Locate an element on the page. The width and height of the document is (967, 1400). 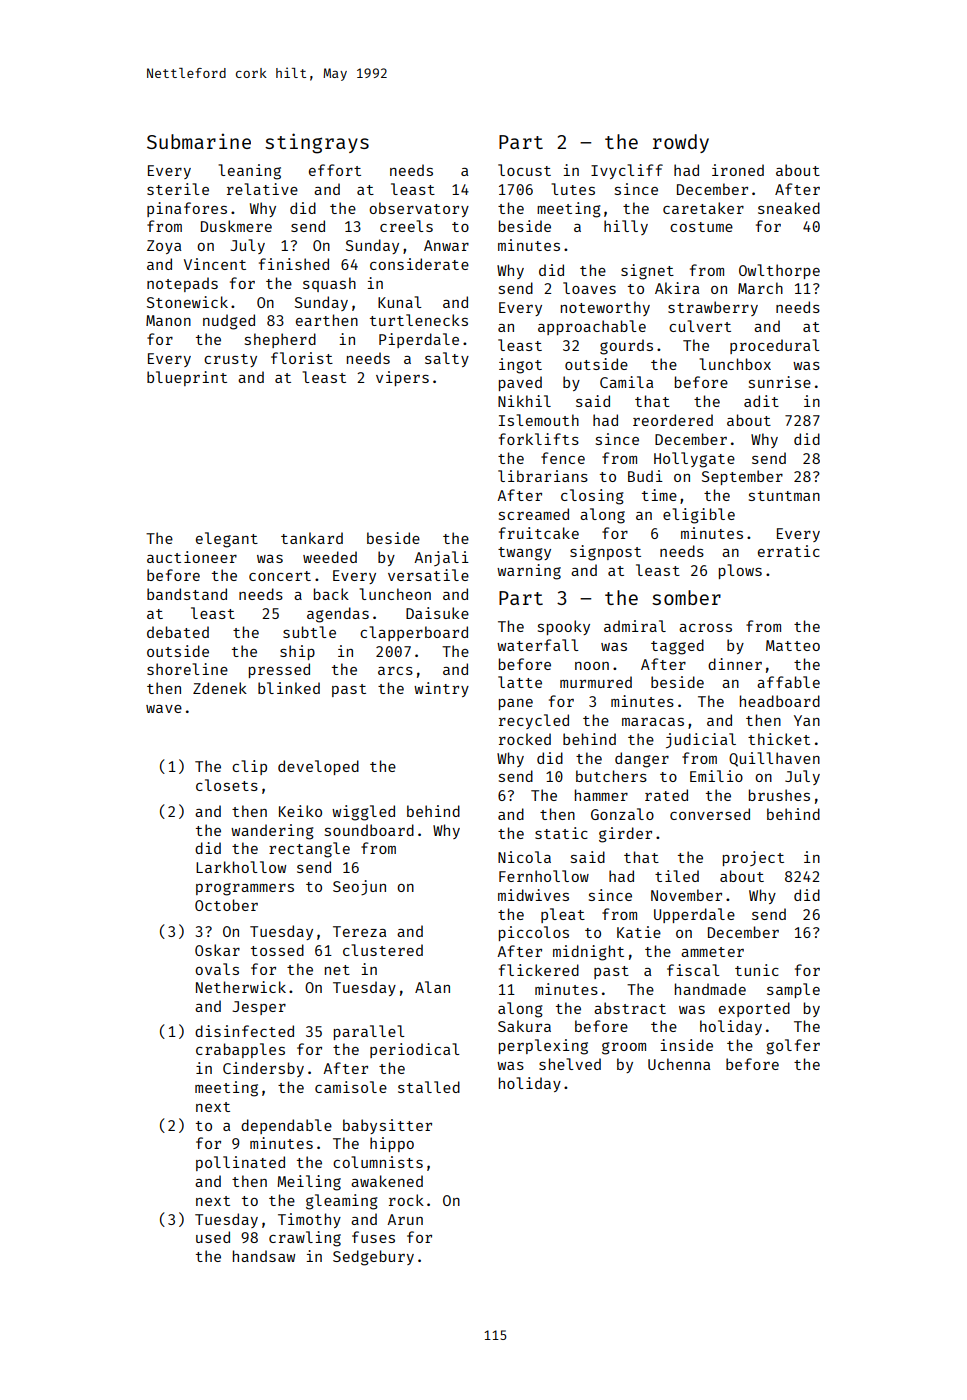
lunchbox is located at coordinates (735, 364).
